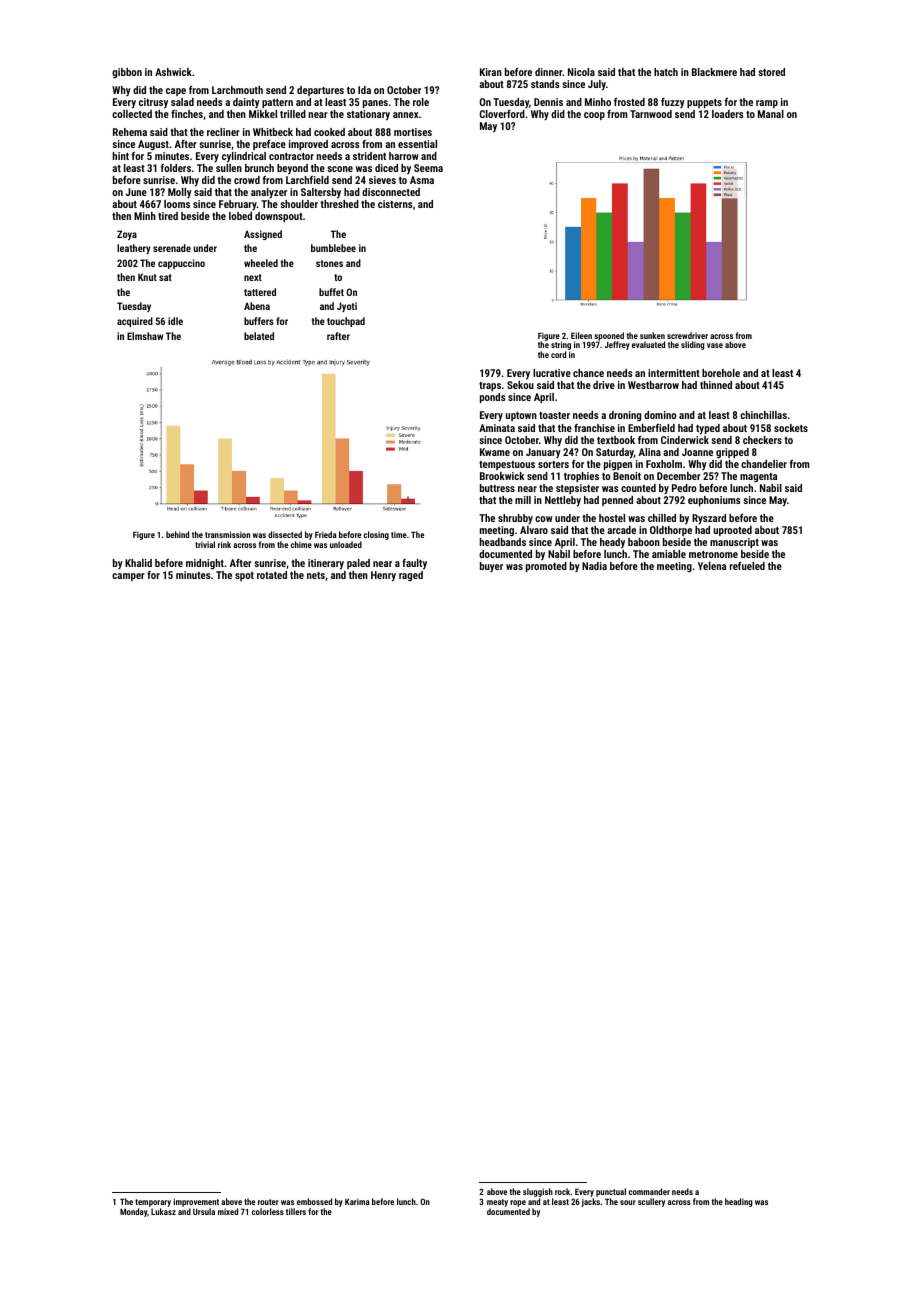 Image resolution: width=924 pixels, height=1308 pixels. Describe the element at coordinates (314, 1201) in the screenshot. I see `embossed` at that location.
